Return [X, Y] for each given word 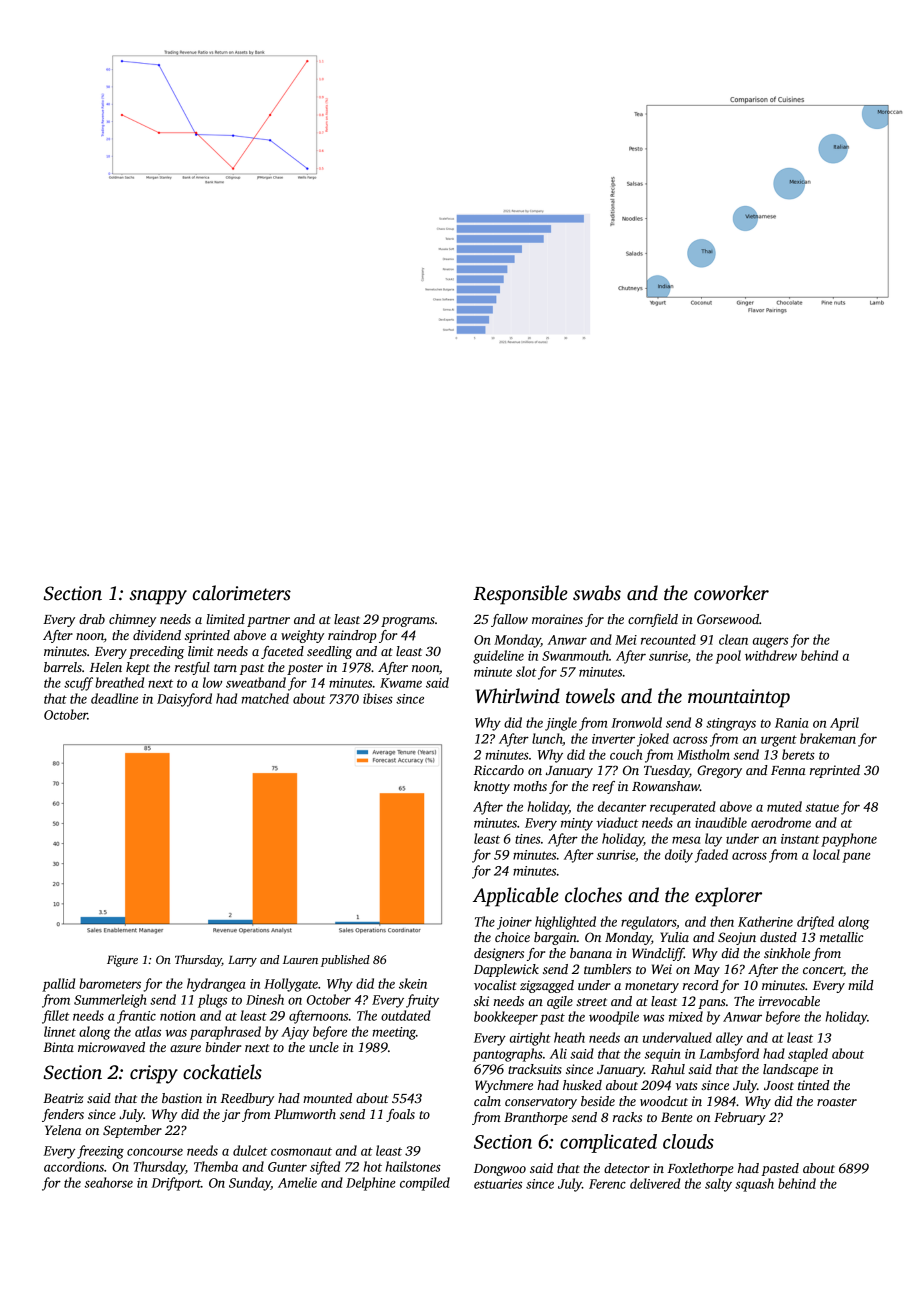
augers [770, 642]
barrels [63, 667]
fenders [63, 1115]
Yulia [674, 937]
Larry [242, 961]
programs [408, 622]
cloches [593, 895]
